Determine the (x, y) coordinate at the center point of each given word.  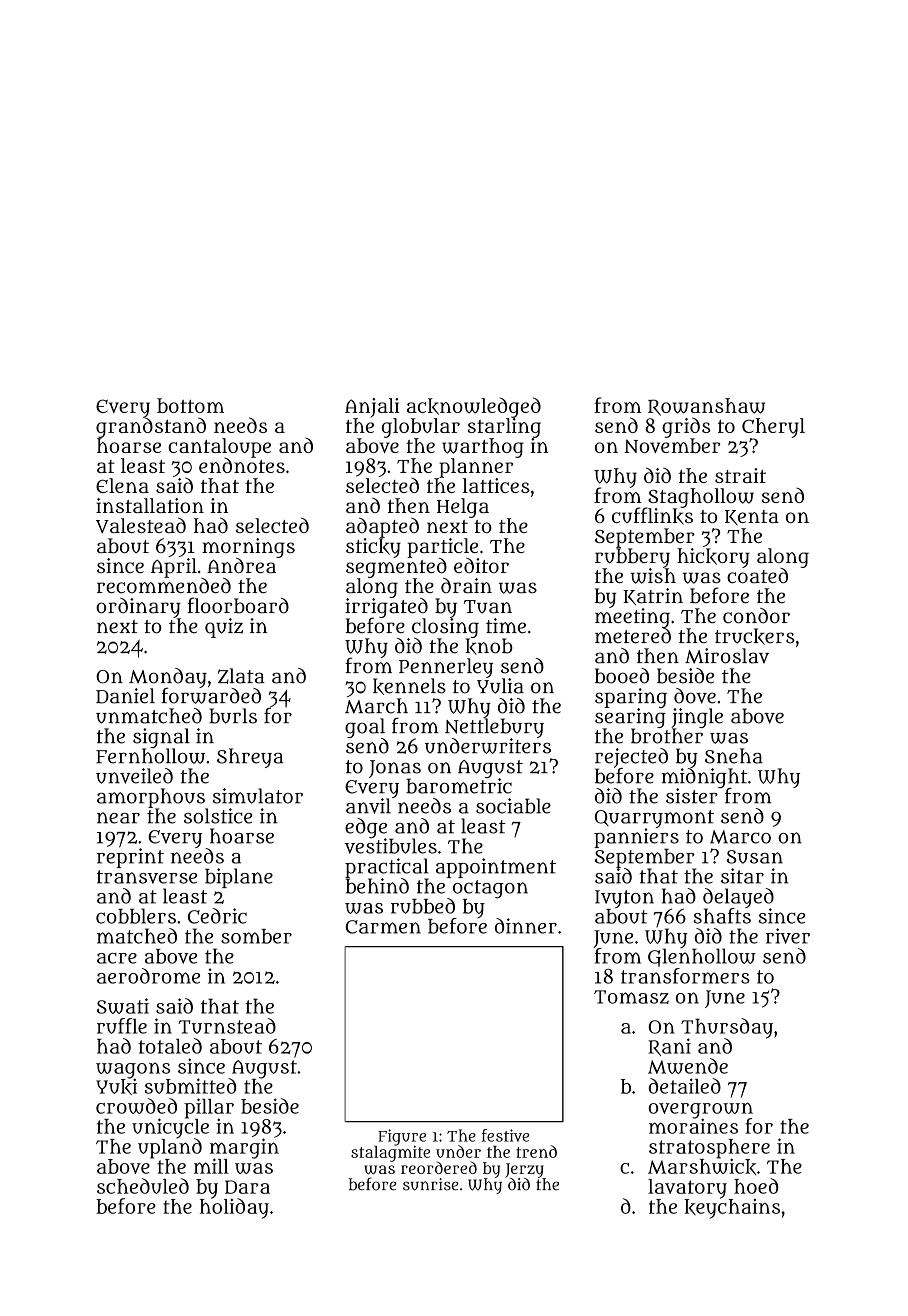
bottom (190, 405)
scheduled (143, 1186)
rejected (631, 758)
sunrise (431, 1184)
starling (504, 428)
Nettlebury (494, 728)
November (672, 445)
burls (233, 716)
